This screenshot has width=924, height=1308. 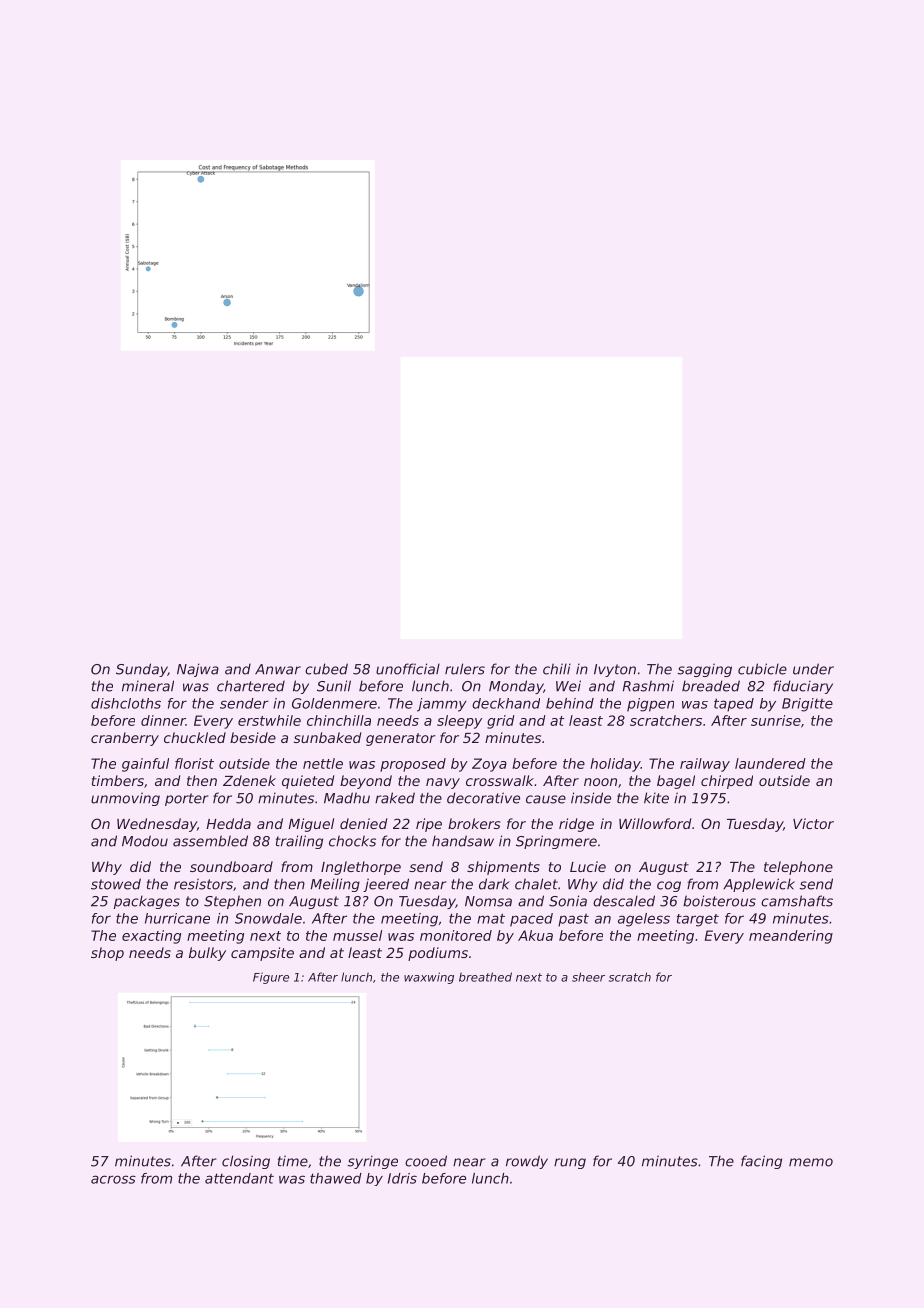 I want to click on Najwa, so click(x=198, y=670).
